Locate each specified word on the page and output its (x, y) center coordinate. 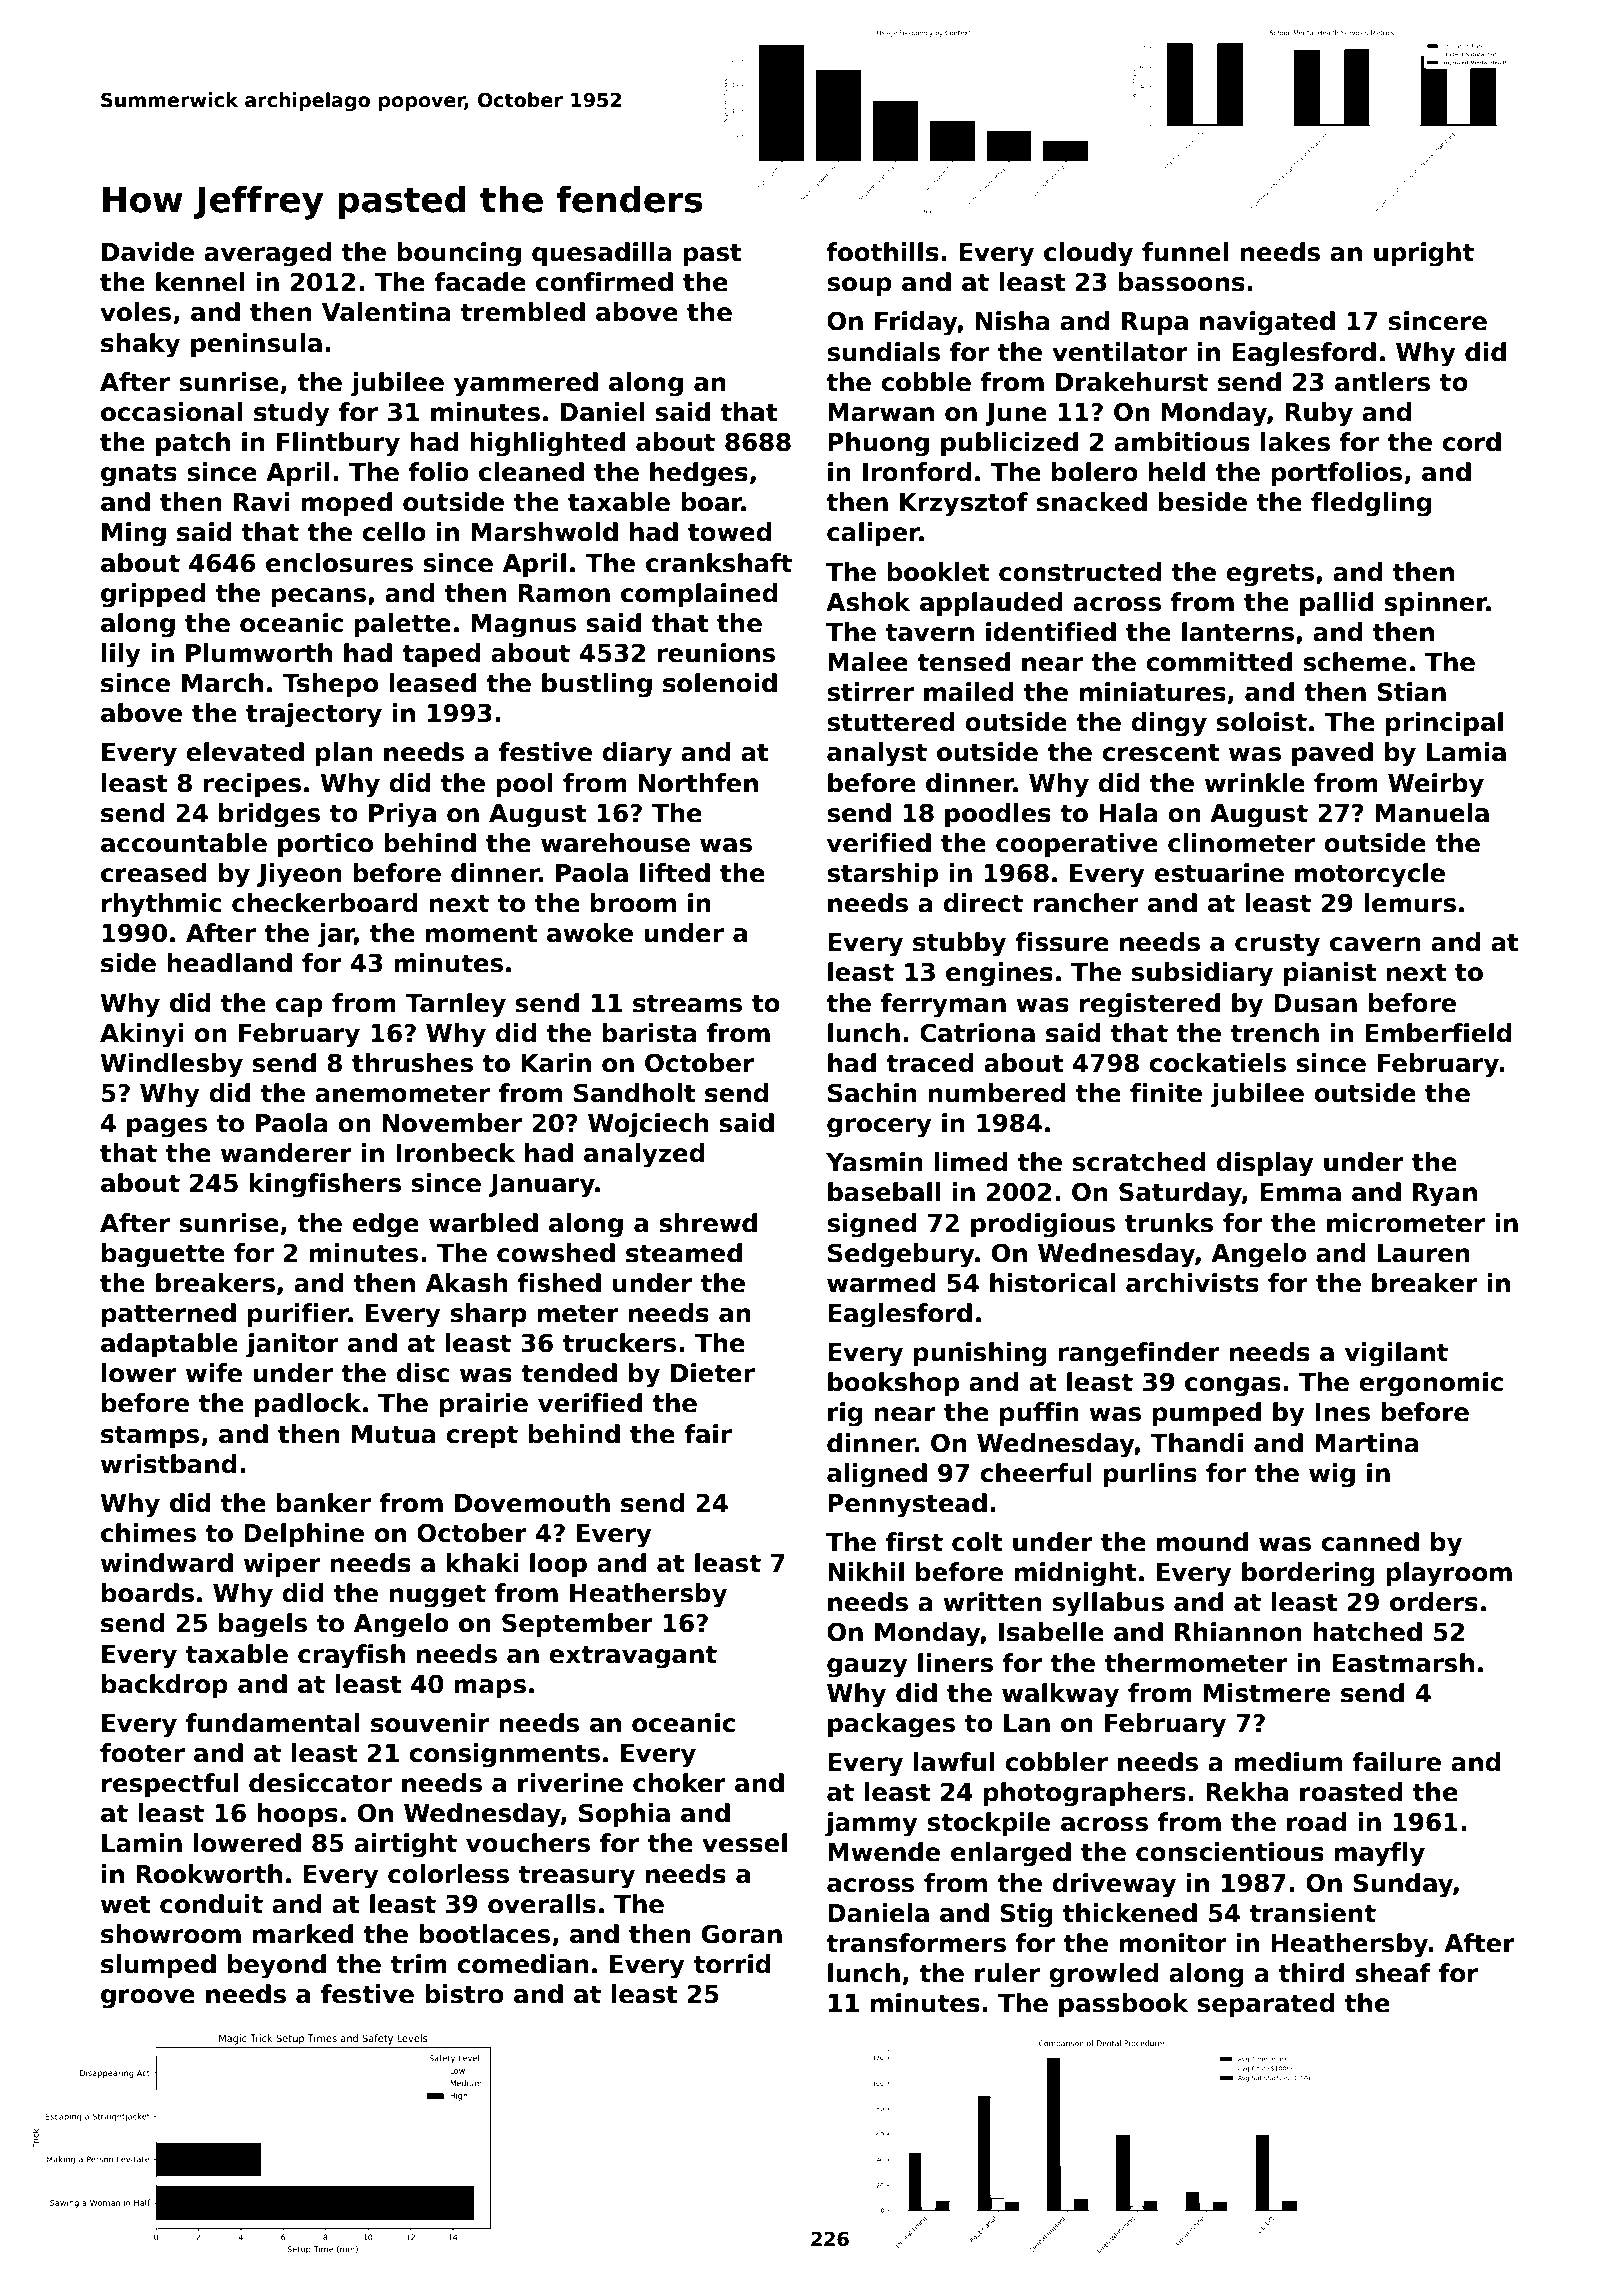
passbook (1123, 2005)
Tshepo (330, 685)
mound (1202, 1542)
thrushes (412, 1063)
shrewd (708, 1223)
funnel (1185, 252)
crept (482, 1436)
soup (859, 286)
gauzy (867, 1668)
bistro (464, 1994)
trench (1275, 1033)
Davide (148, 252)
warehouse (615, 843)
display (1265, 1164)
